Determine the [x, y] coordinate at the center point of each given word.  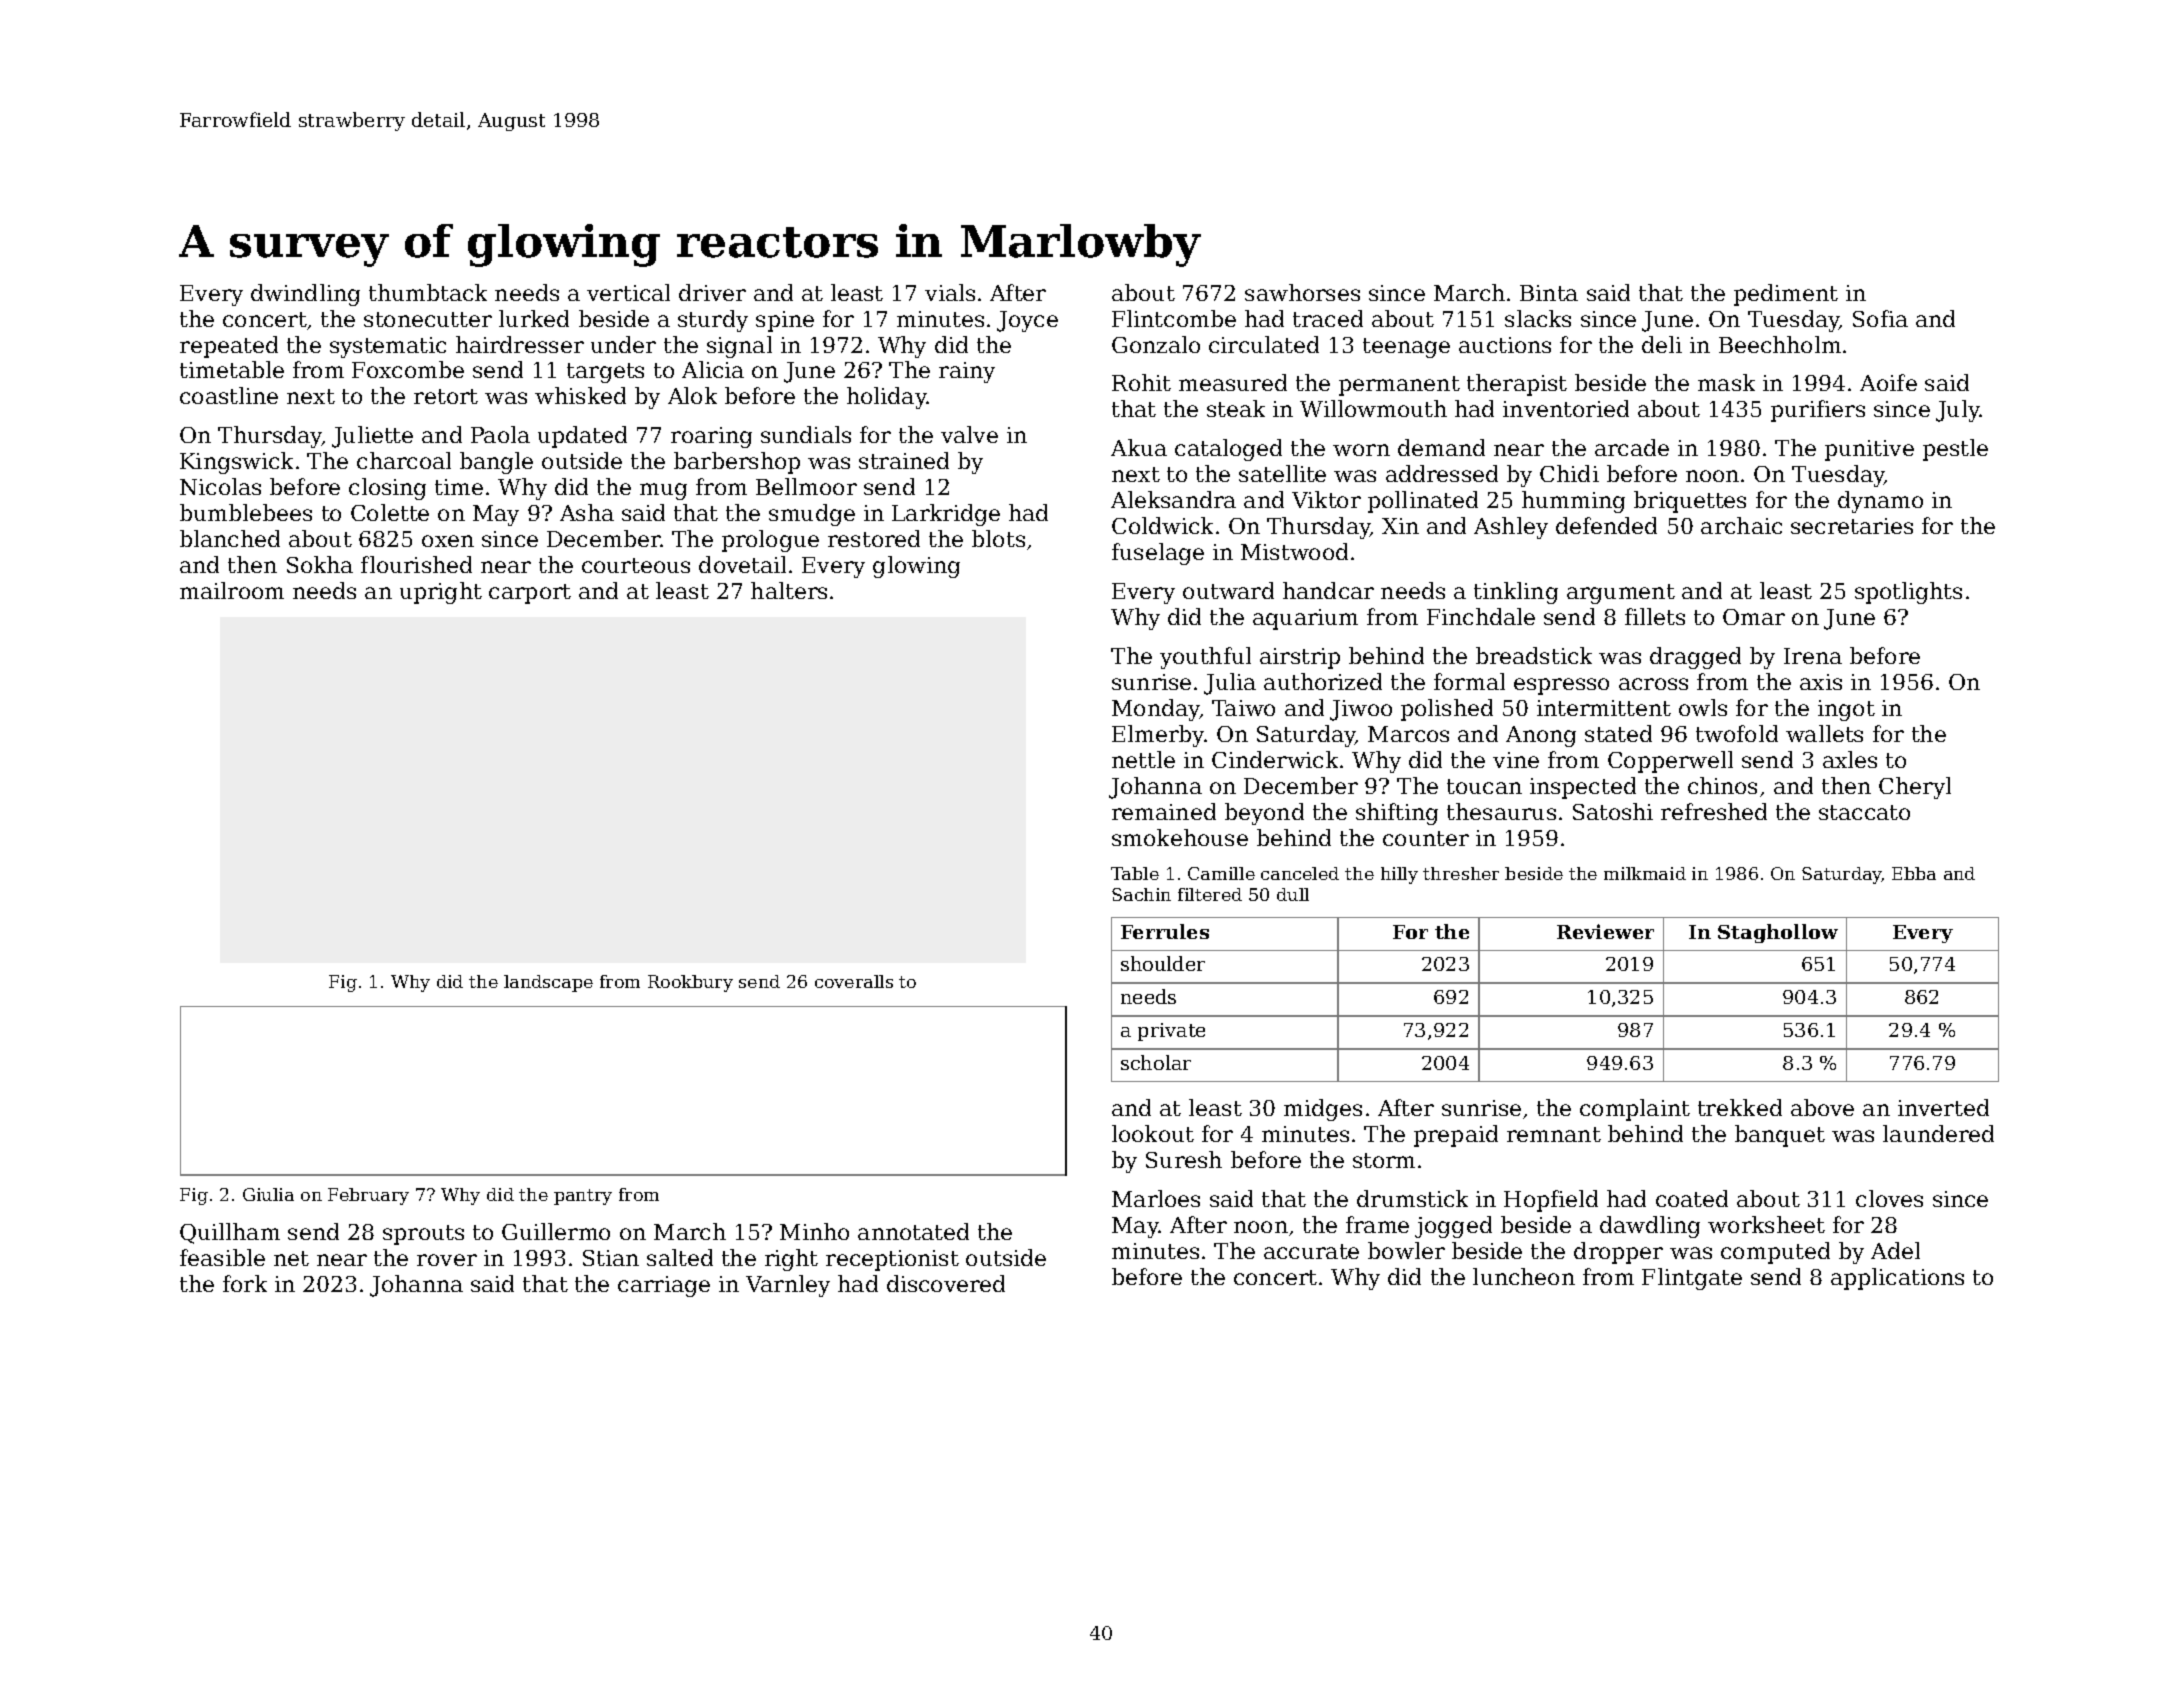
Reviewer [1605, 931]
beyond [1264, 814]
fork [245, 1283]
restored [874, 538]
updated [582, 437]
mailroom [232, 590]
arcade [1632, 447]
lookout [1153, 1133]
